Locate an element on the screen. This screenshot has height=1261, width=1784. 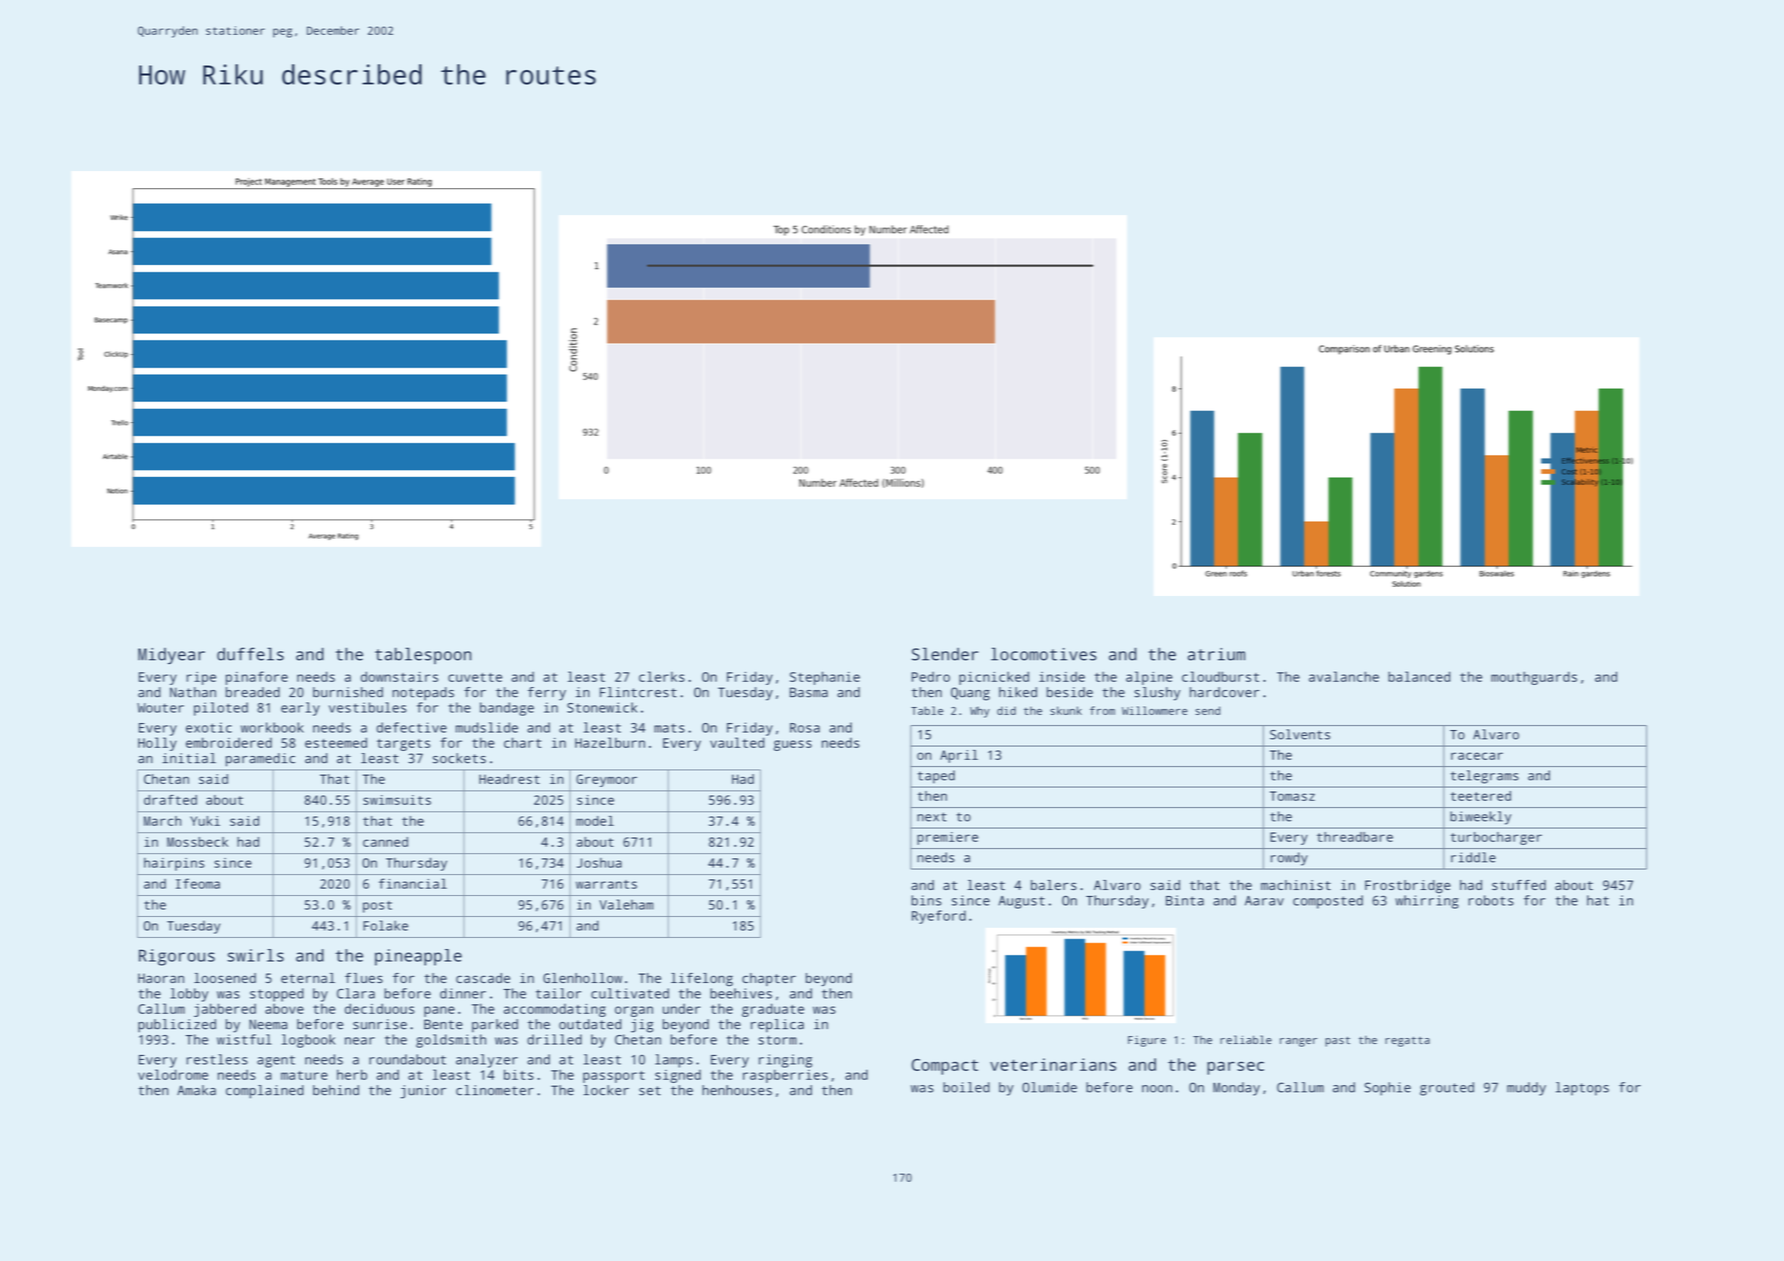
next is located at coordinates (932, 817).
